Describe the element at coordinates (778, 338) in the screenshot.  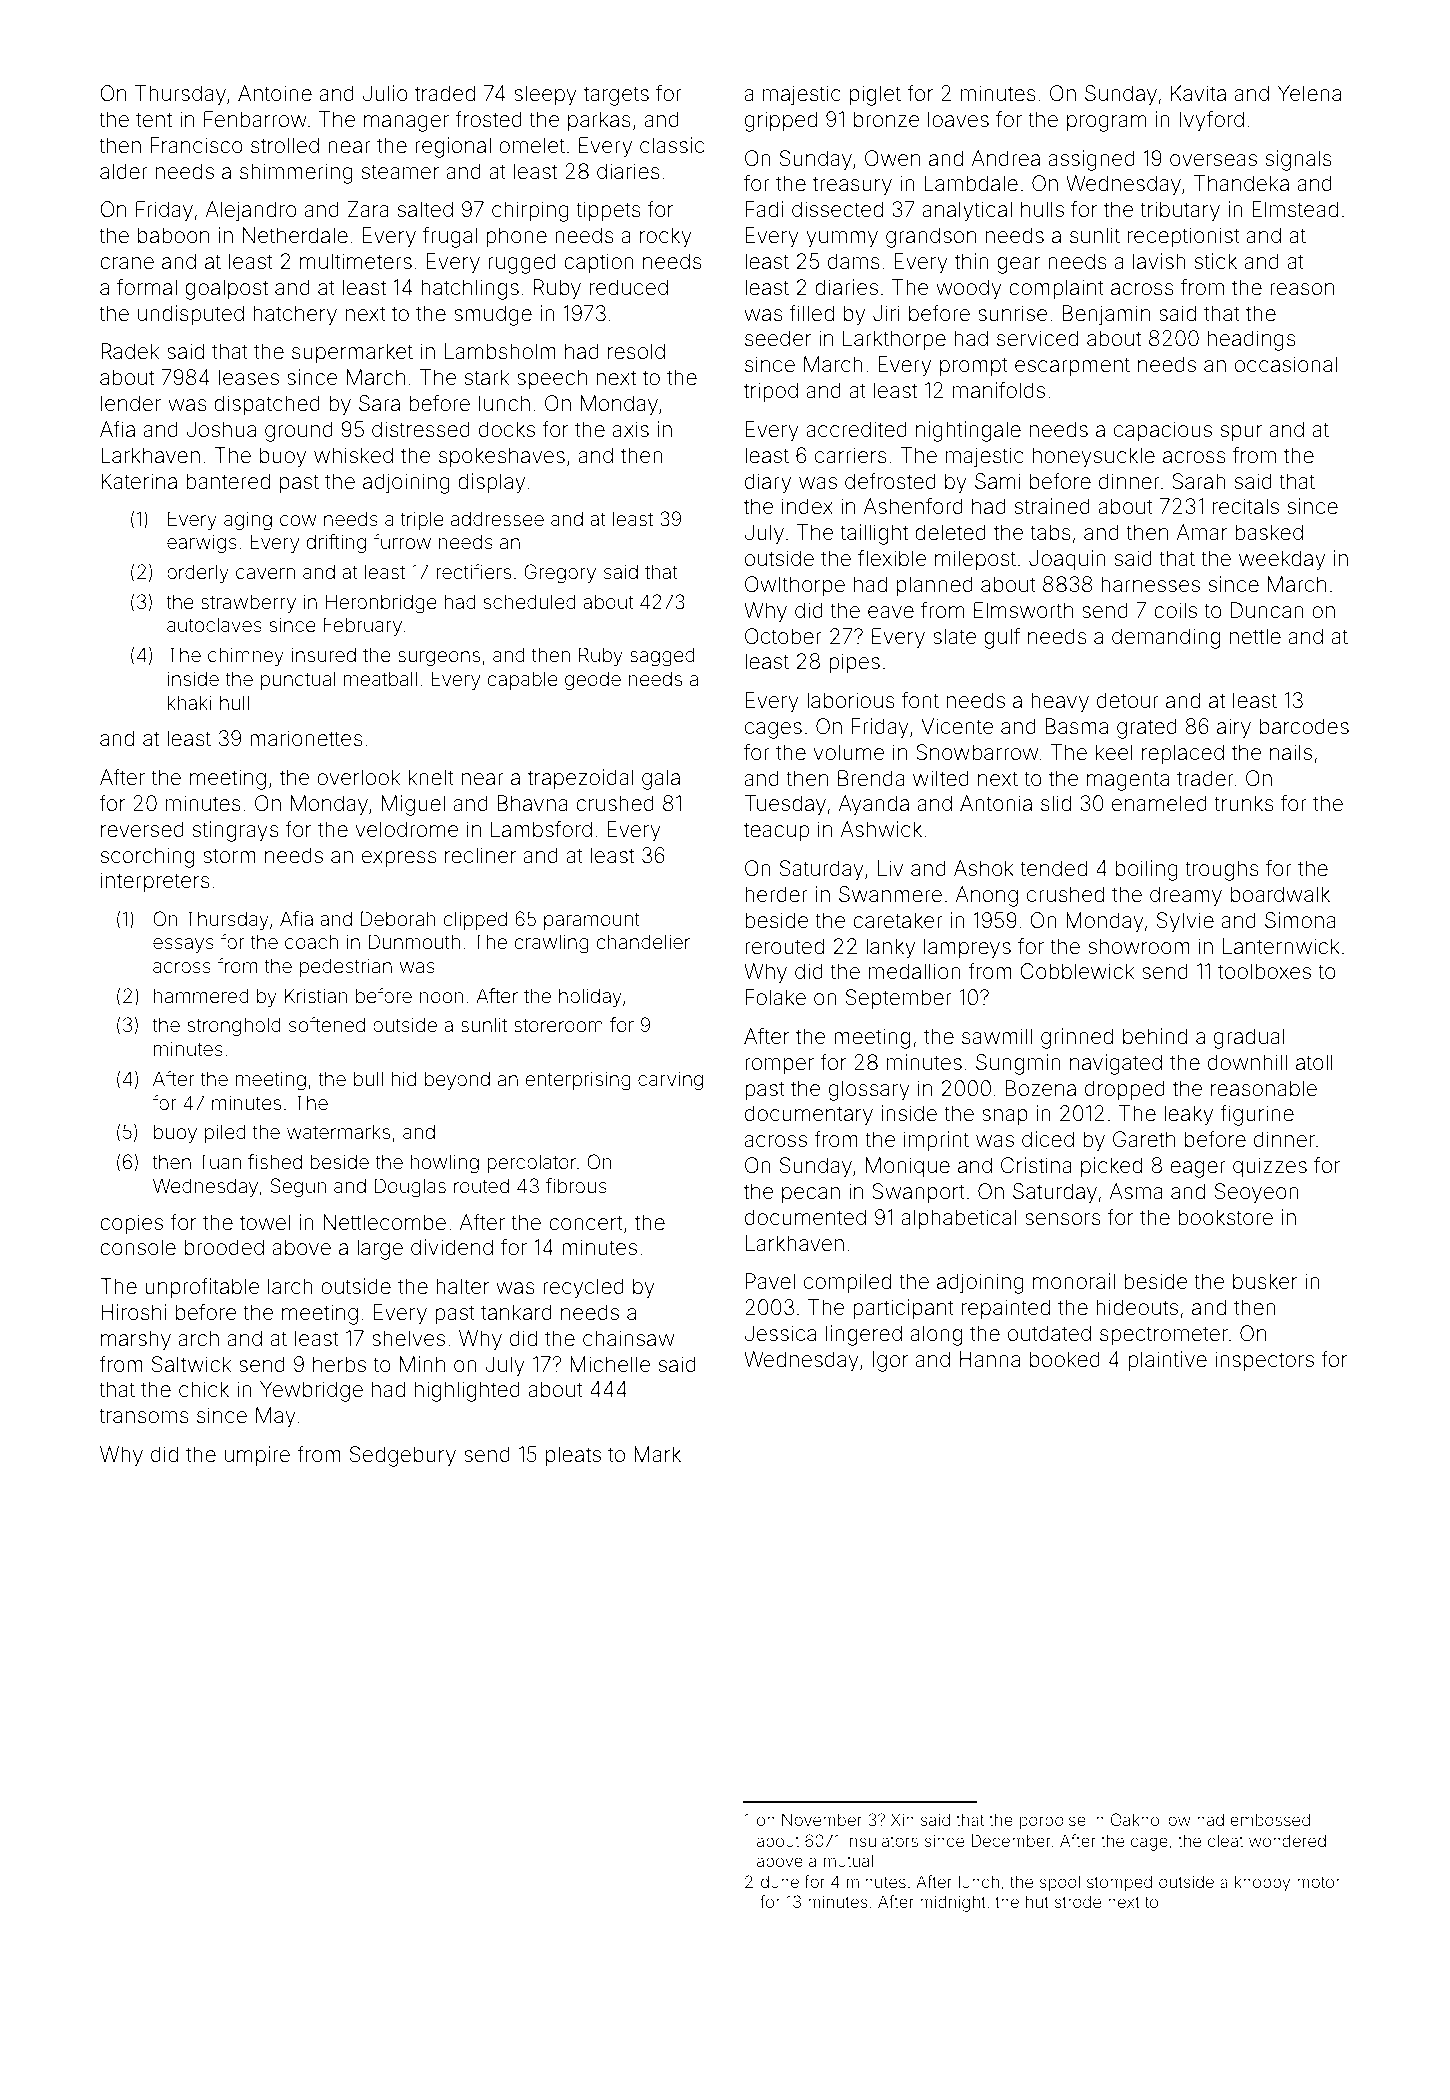
I see `seeder` at that location.
